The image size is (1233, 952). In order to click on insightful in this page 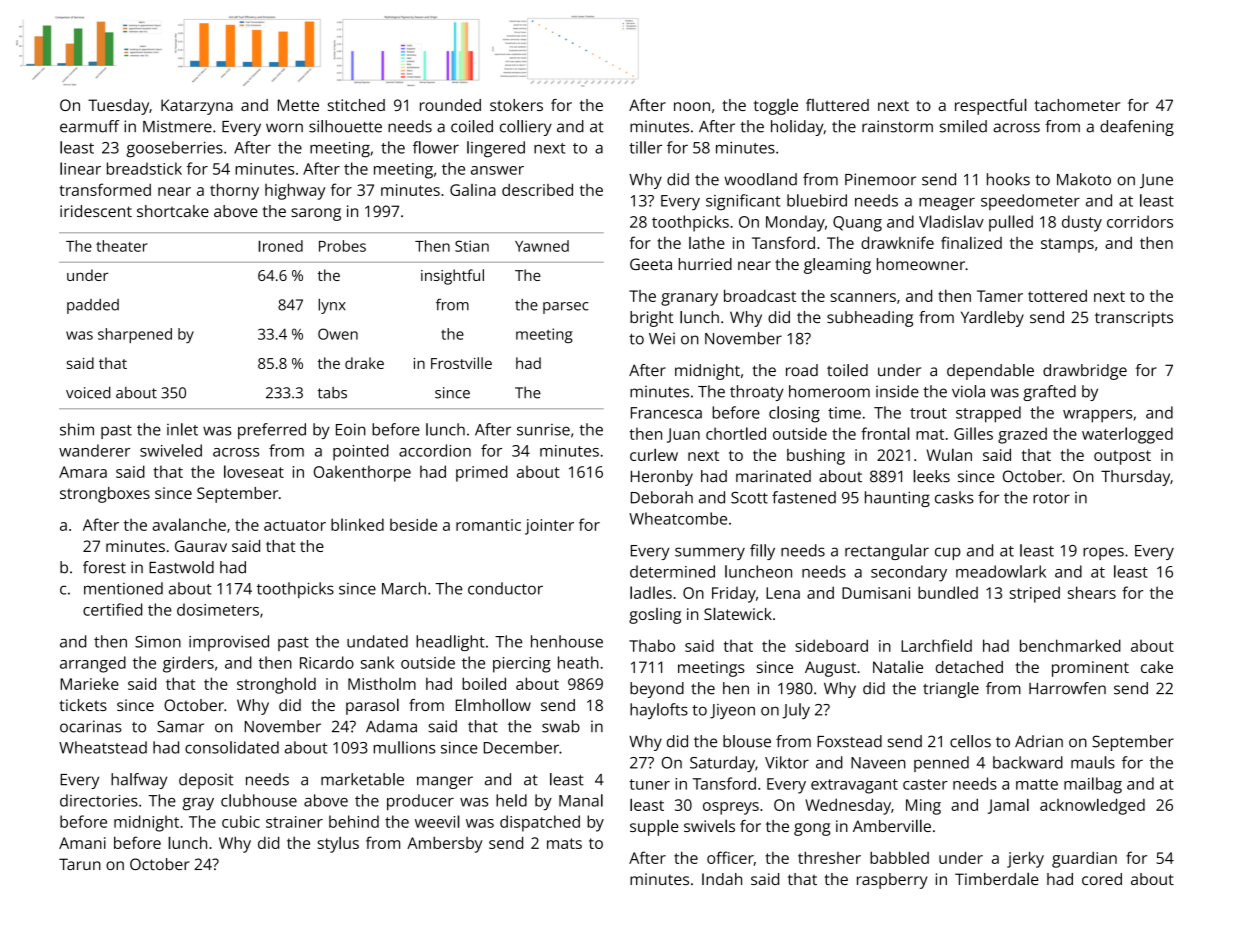, I will do `click(452, 277)`.
